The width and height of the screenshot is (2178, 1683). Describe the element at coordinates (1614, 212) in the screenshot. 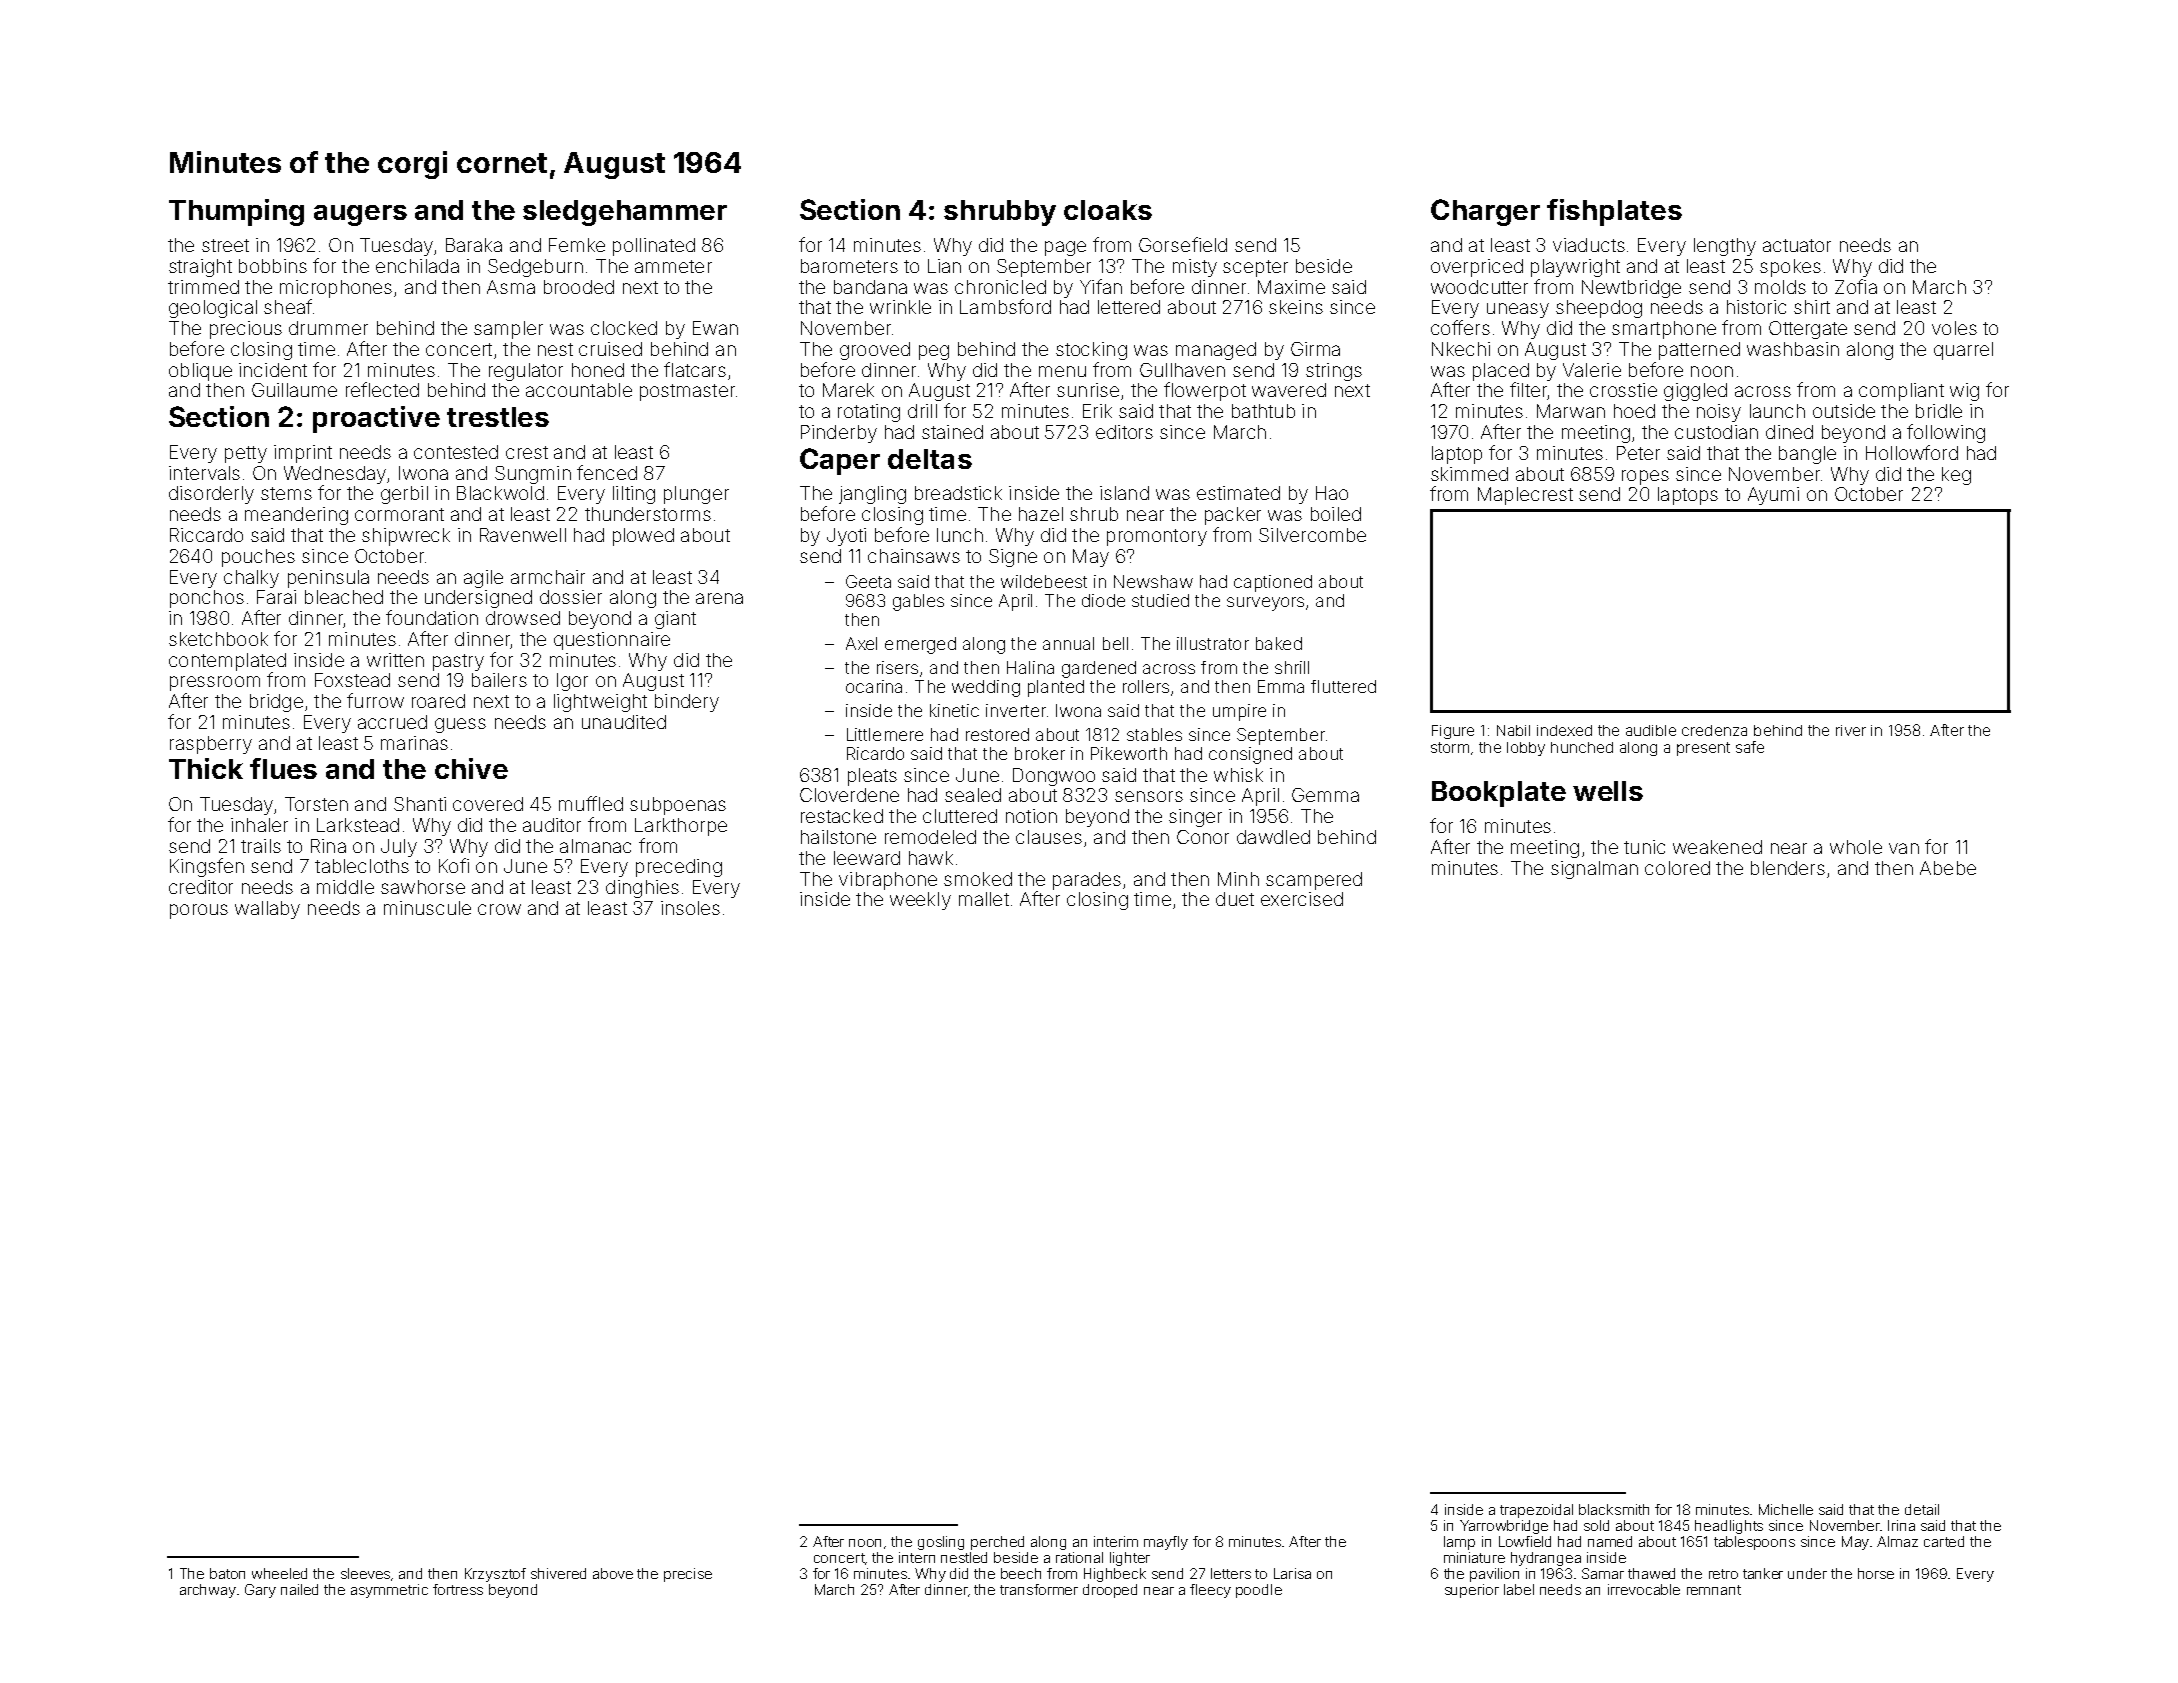

I see `fishplates` at that location.
